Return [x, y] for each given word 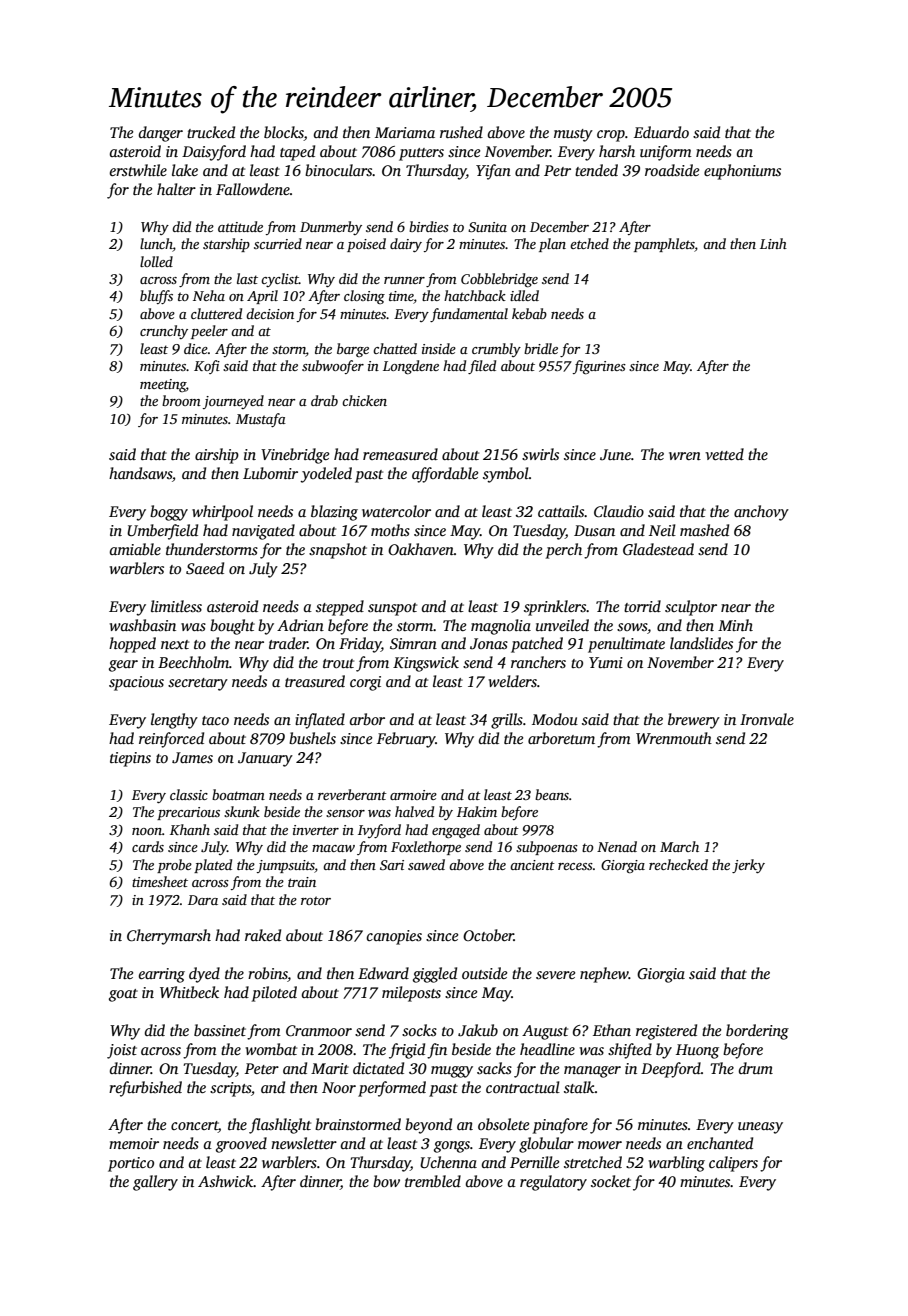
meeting [163, 385]
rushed [461, 132]
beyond [428, 1126]
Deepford [671, 1070]
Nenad [617, 846]
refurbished [145, 1089]
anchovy [761, 513]
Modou [555, 719]
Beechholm [193, 662]
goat [123, 995]
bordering [757, 1032]
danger [161, 134]
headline [547, 1049]
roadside [672, 170]
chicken [364, 400]
